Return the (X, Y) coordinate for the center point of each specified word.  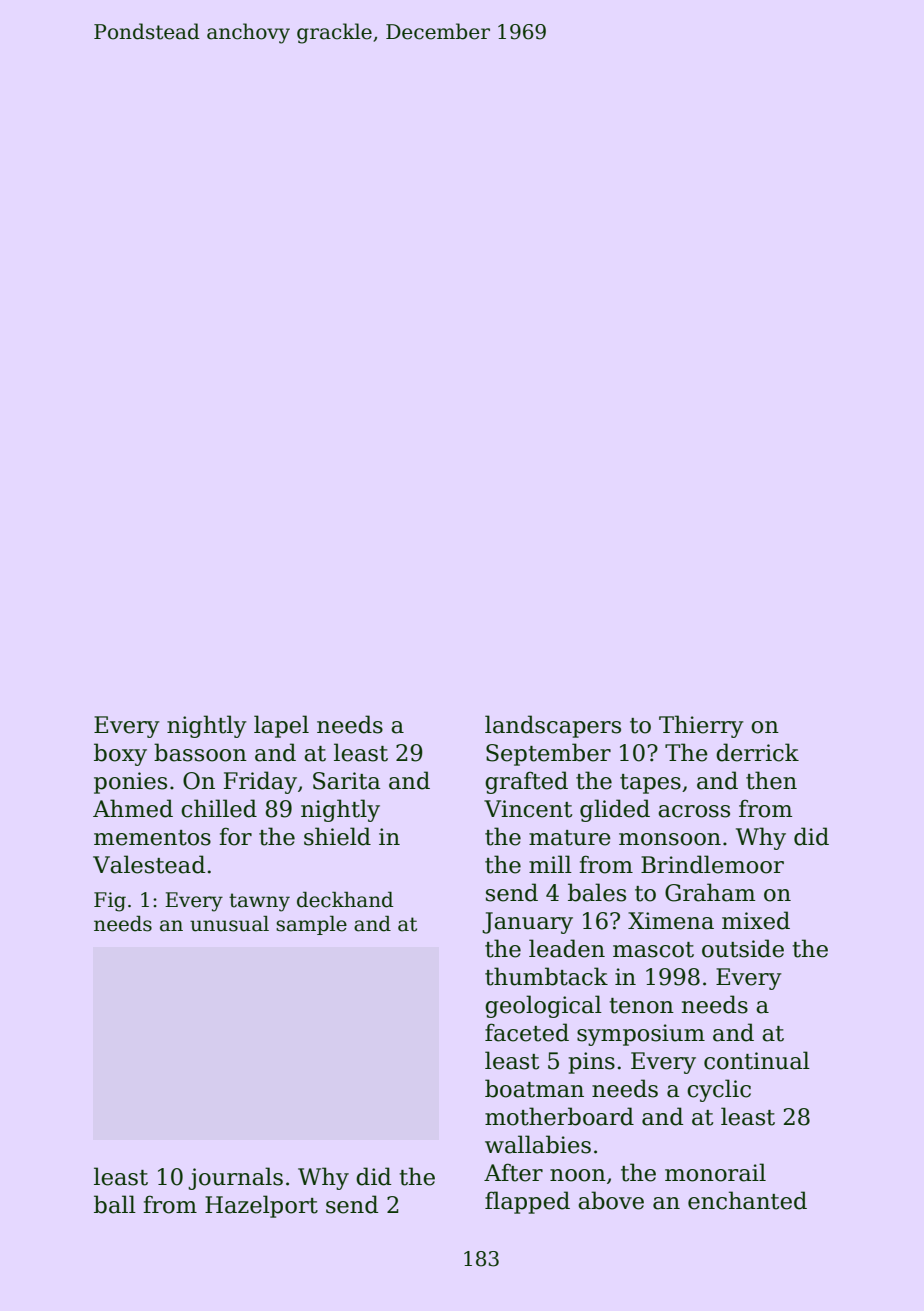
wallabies (538, 1144)
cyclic (719, 1090)
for (235, 836)
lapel (281, 726)
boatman (534, 1088)
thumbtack (546, 976)
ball (115, 1204)
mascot (653, 950)
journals (235, 1178)
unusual (229, 924)
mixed (756, 920)
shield (337, 836)
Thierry (701, 726)
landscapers (553, 726)
